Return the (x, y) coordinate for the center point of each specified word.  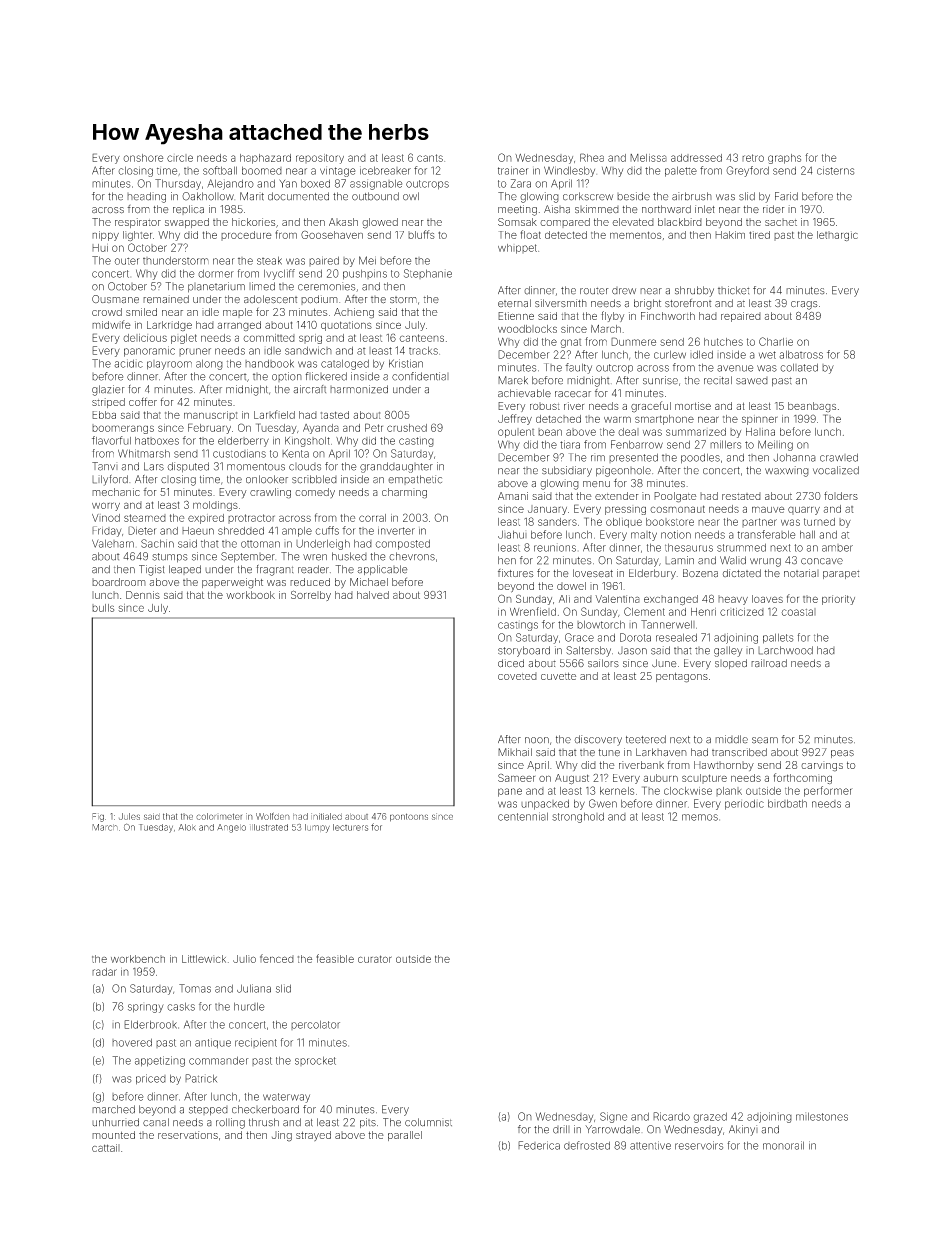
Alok (187, 827)
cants (430, 158)
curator (375, 959)
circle (180, 158)
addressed (696, 158)
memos (700, 817)
